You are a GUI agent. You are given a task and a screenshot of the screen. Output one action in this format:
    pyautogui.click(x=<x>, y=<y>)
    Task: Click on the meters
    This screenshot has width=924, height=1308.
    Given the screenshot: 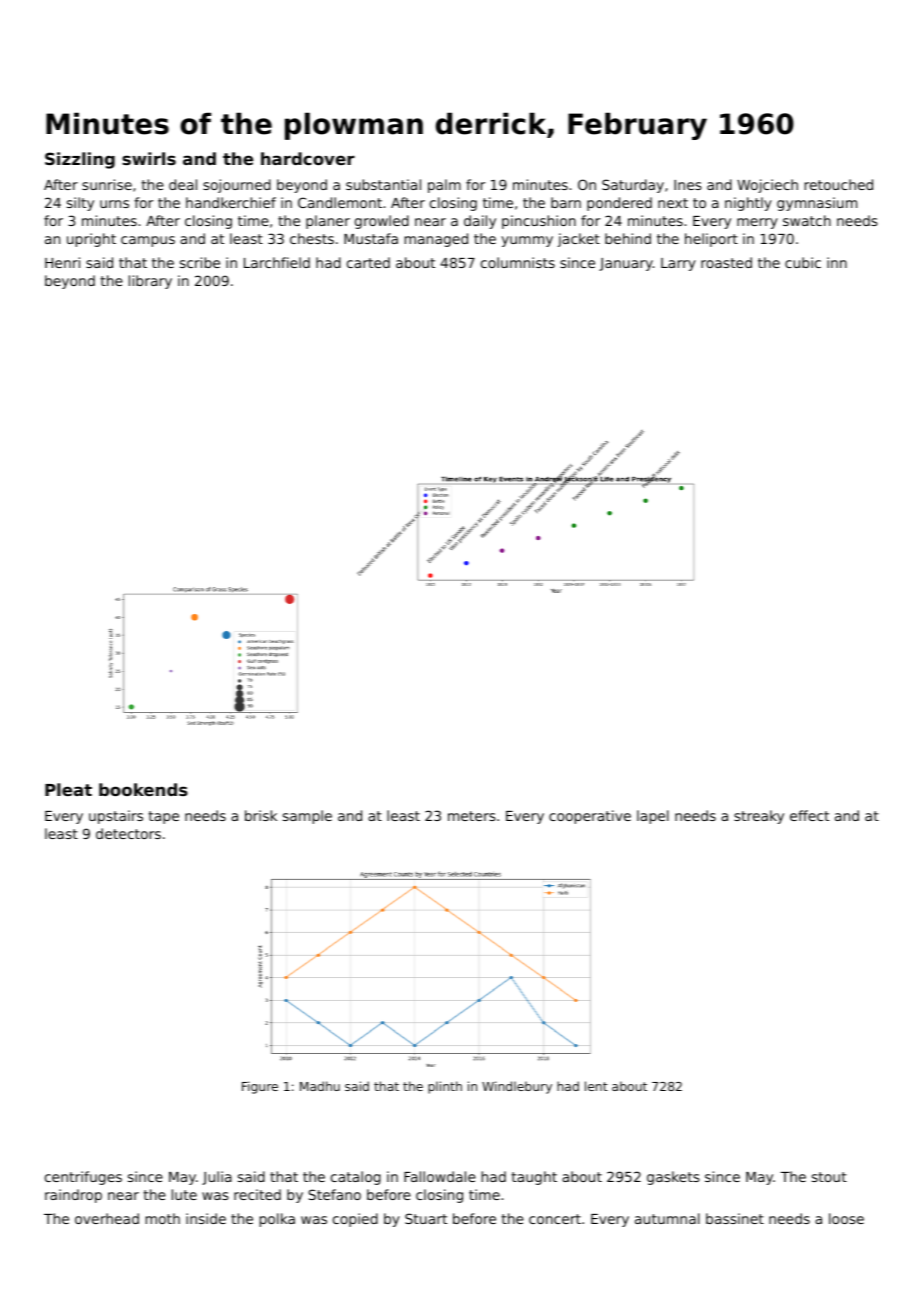 What is the action you would take?
    pyautogui.click(x=472, y=816)
